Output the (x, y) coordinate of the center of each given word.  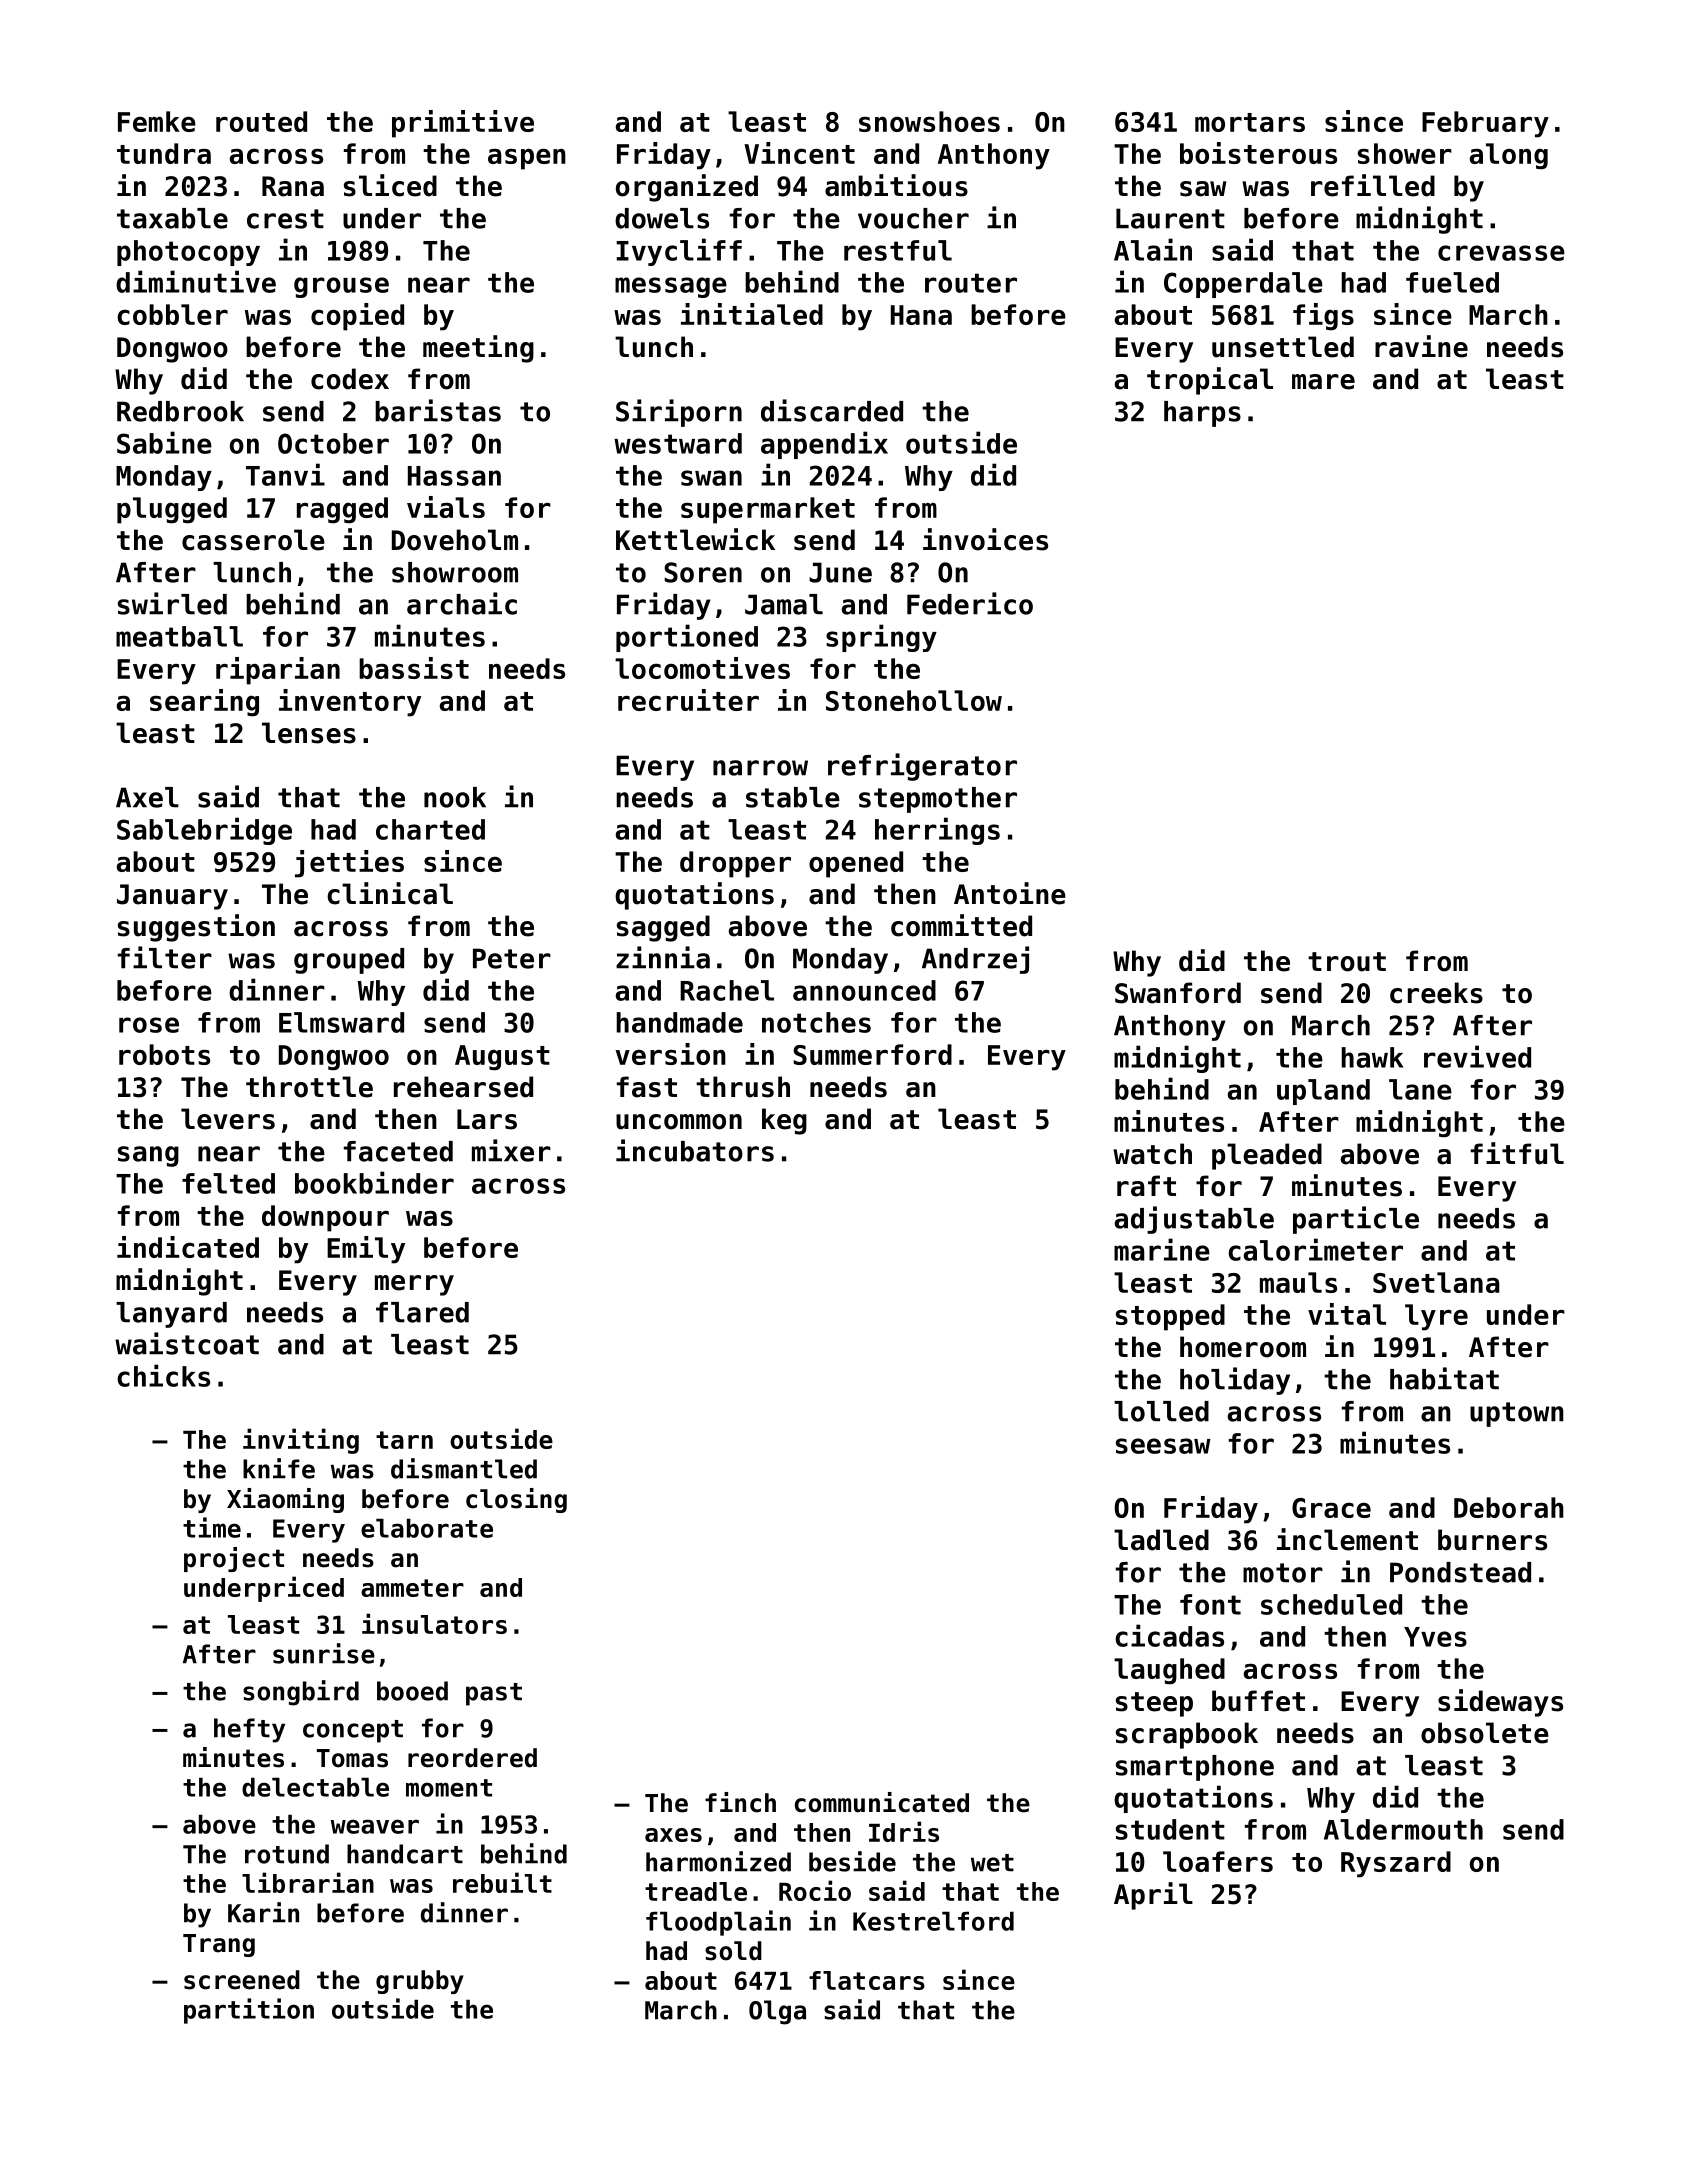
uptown (1517, 1414)
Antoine (1010, 893)
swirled (172, 603)
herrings (937, 831)
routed (261, 121)
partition (249, 2011)
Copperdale (1243, 285)
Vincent (799, 153)
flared (422, 1312)
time (212, 1527)
